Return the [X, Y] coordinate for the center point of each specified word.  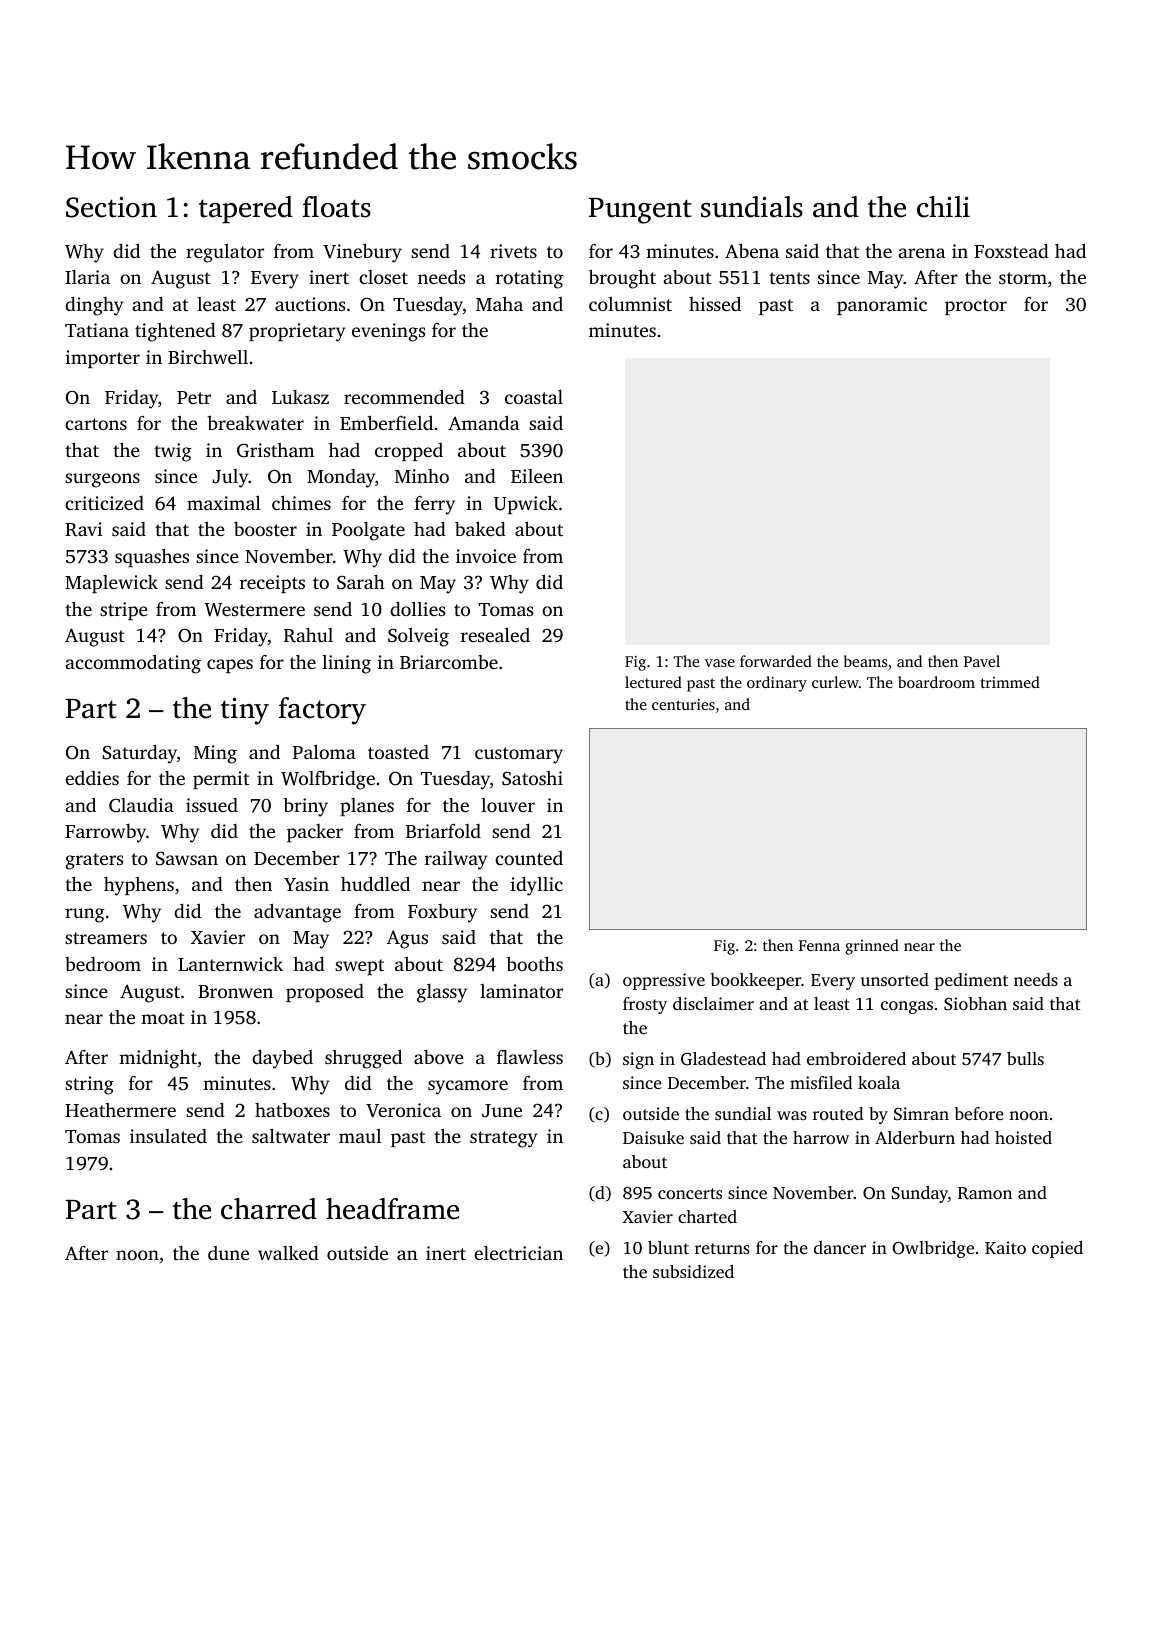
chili [943, 207]
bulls [1025, 1058]
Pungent [640, 211]
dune [228, 1253]
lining [346, 664]
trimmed [1010, 682]
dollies [417, 609]
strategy [504, 1139]
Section [111, 207]
